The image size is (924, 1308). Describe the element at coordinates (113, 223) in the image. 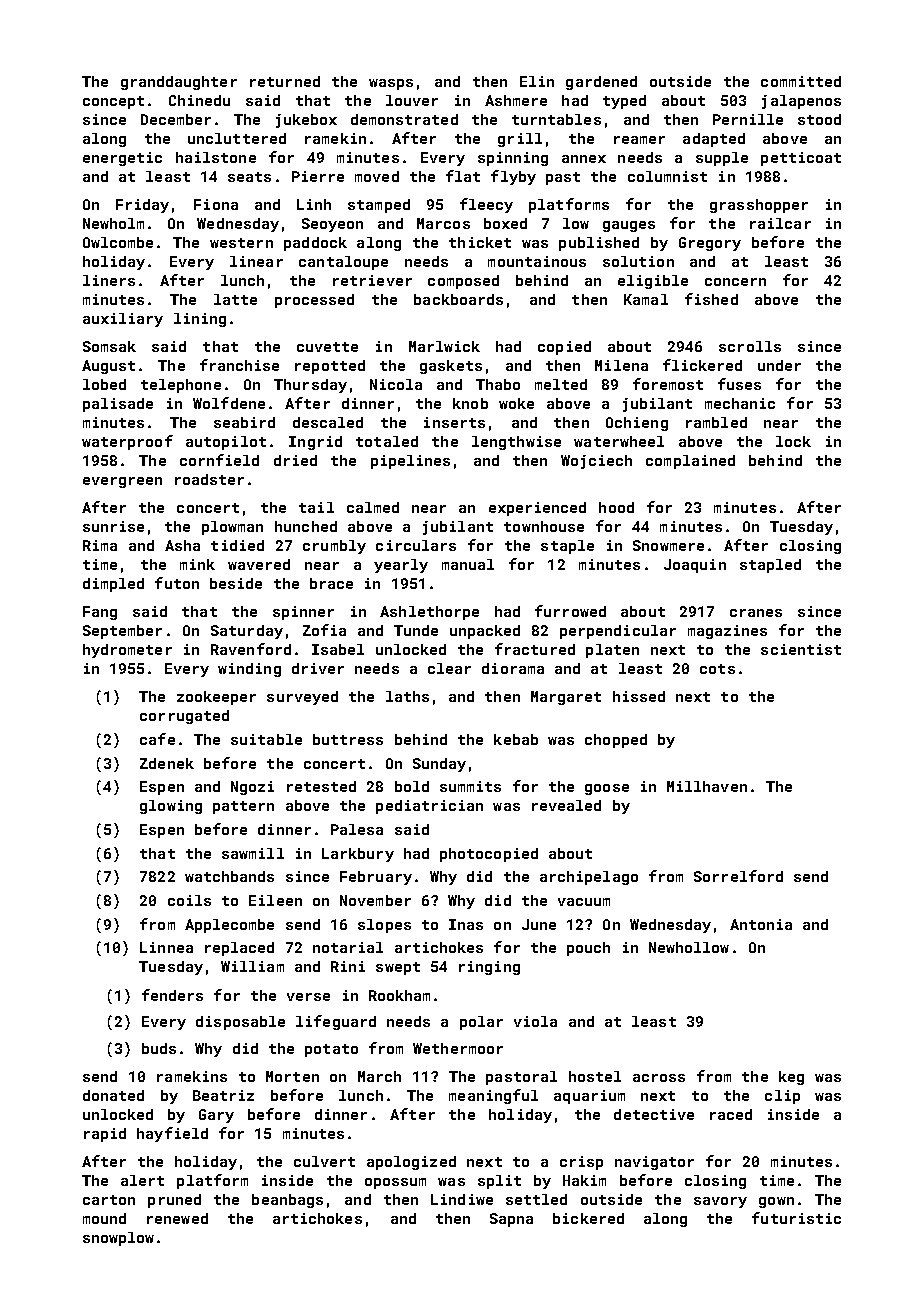

I see `Newholm` at that location.
